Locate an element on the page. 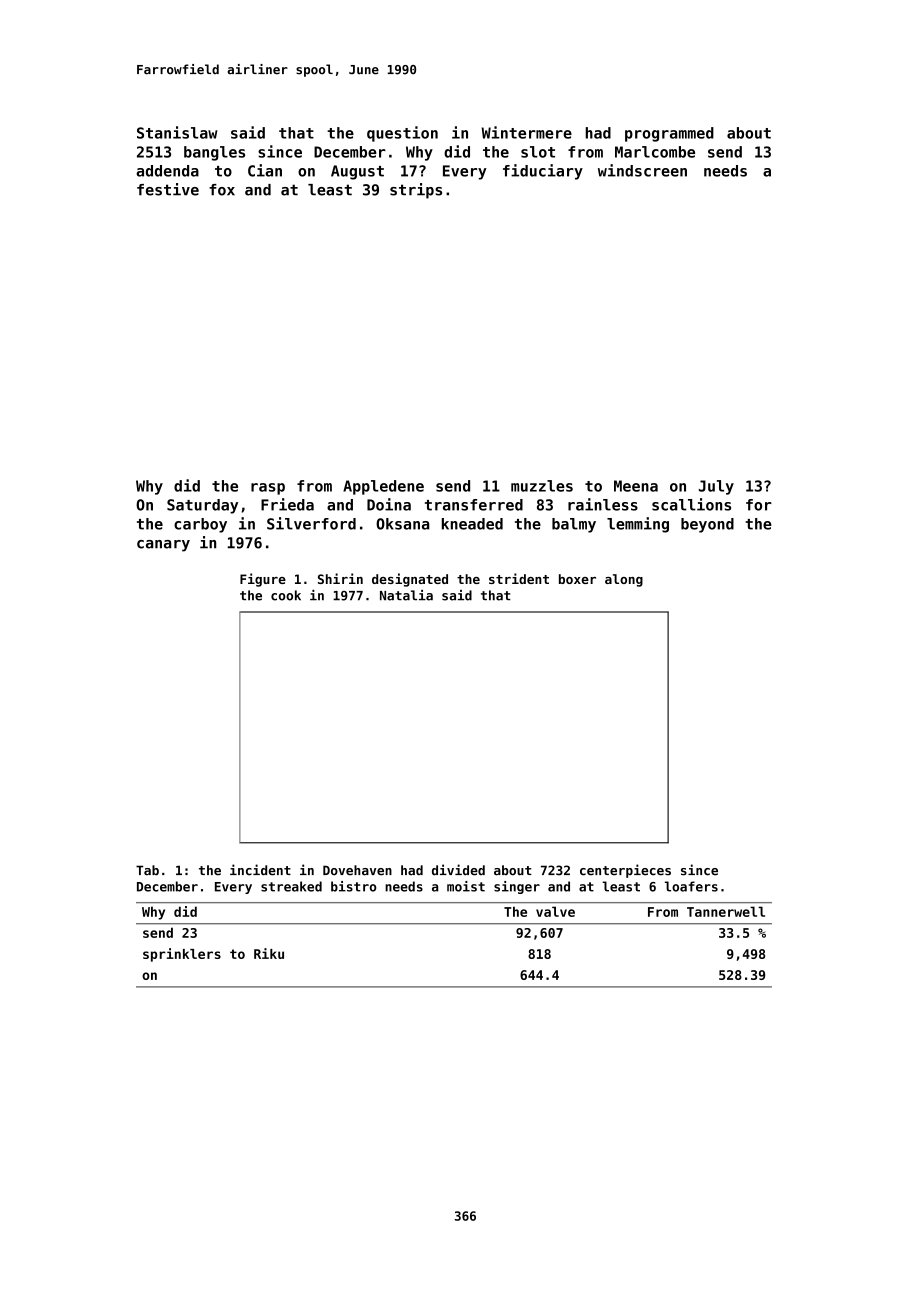  kneaded is located at coordinates (472, 524).
